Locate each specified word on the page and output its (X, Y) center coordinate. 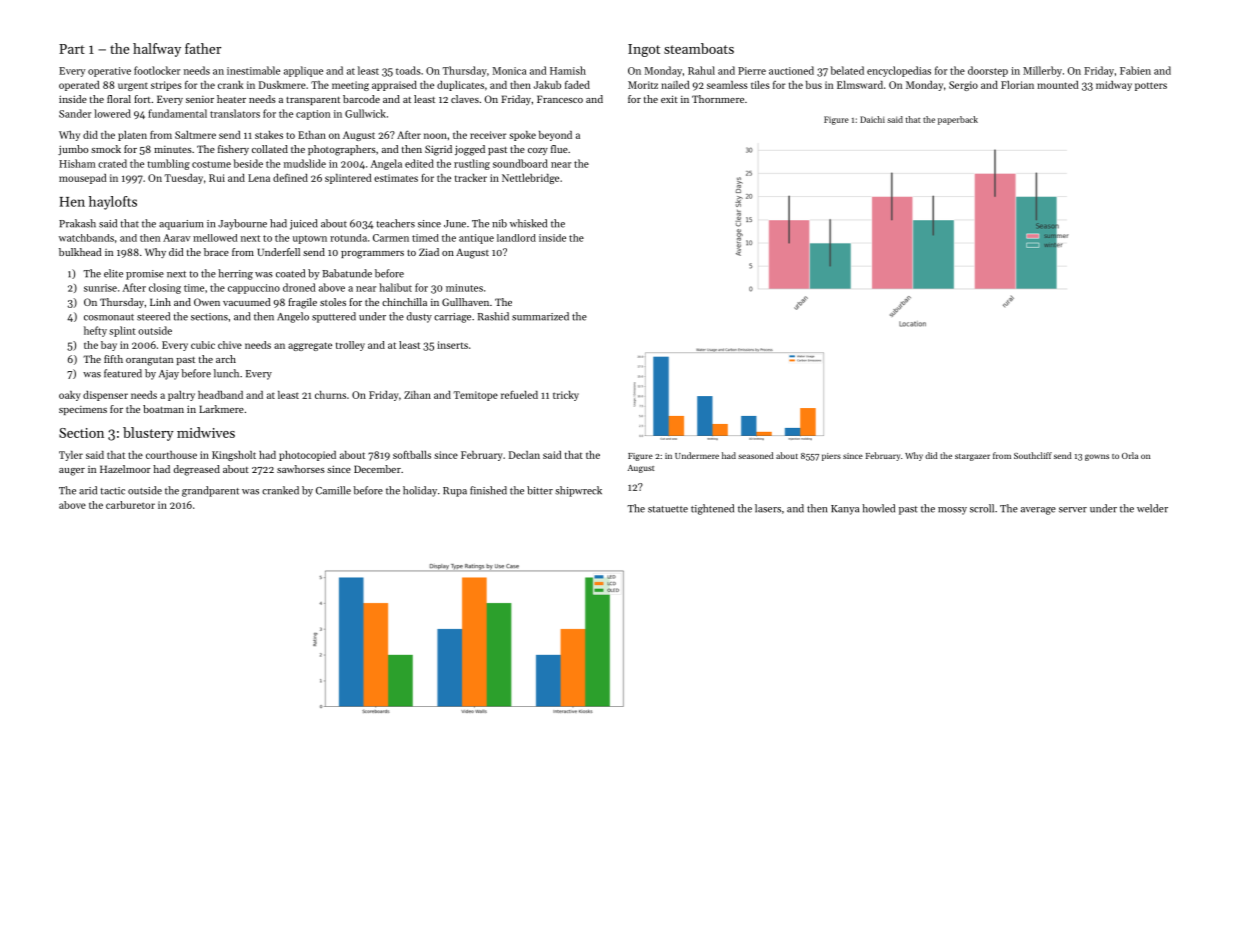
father (203, 48)
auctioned (791, 70)
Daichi (872, 119)
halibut (395, 287)
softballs (412, 455)
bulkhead (80, 252)
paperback (958, 120)
